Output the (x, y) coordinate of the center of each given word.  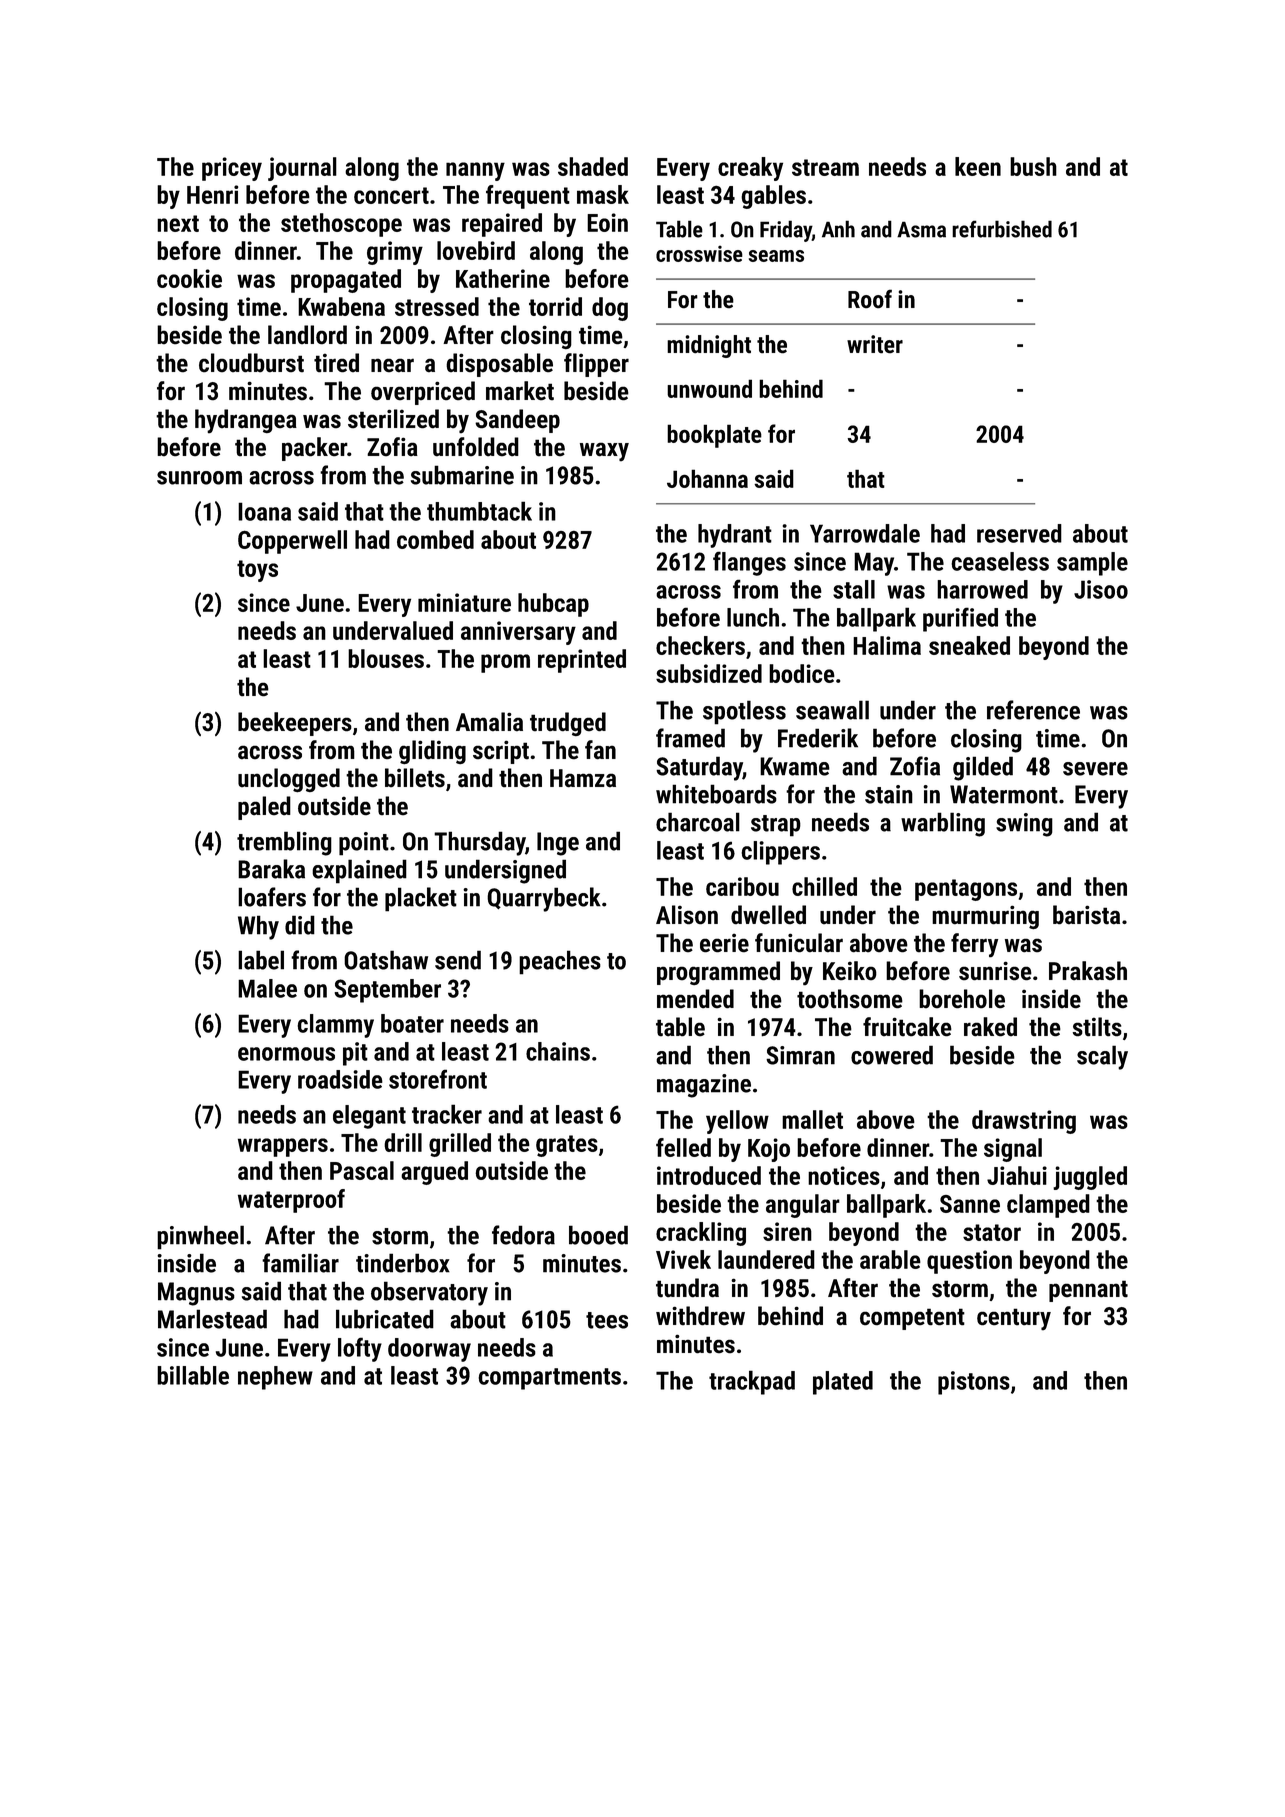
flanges (749, 563)
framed (690, 738)
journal (302, 169)
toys (257, 571)
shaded (593, 166)
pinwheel (200, 1237)
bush (1033, 166)
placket (421, 899)
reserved (1019, 533)
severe (1095, 769)
